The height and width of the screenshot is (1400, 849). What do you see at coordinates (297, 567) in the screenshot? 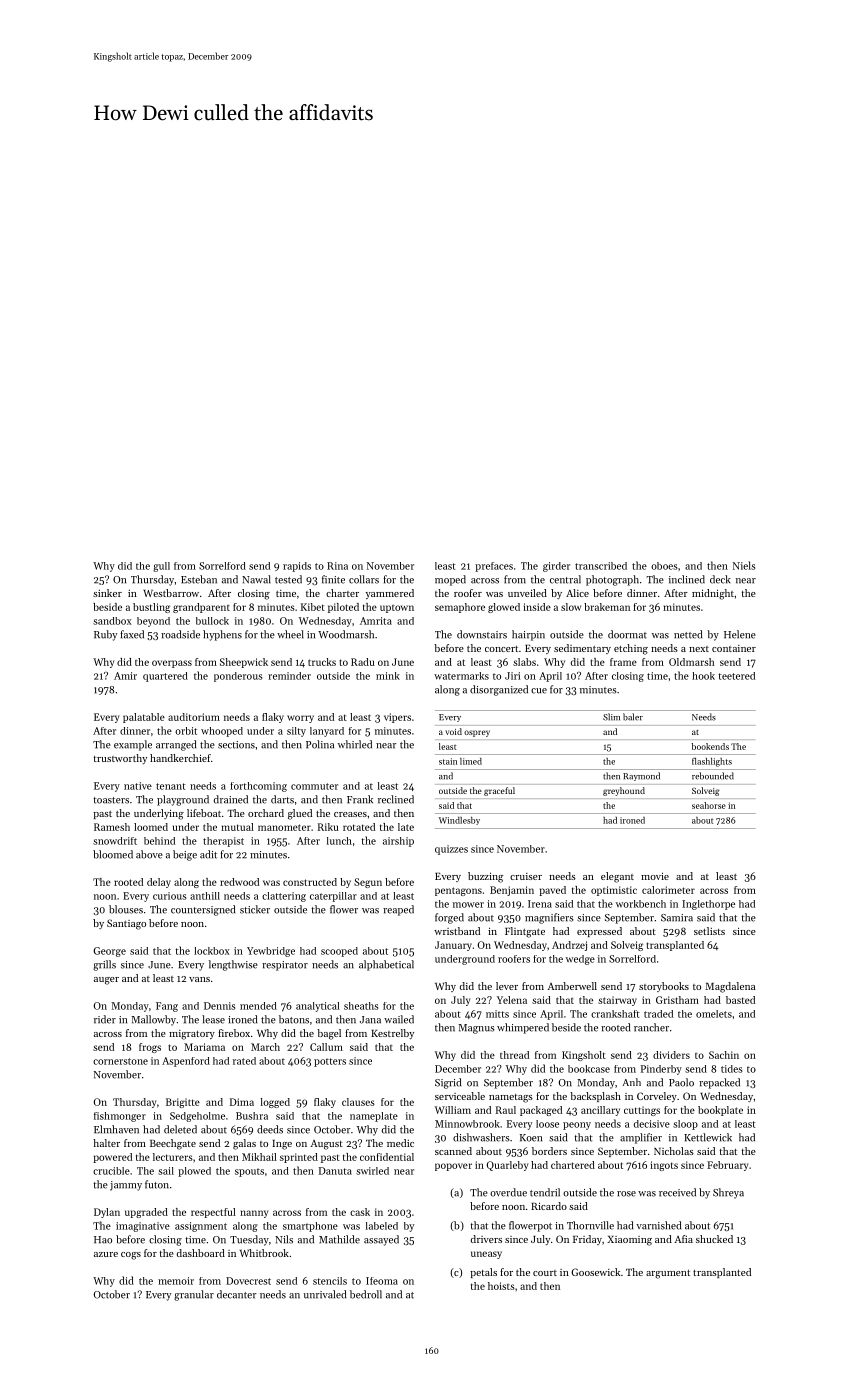
I see `rapids` at bounding box center [297, 567].
